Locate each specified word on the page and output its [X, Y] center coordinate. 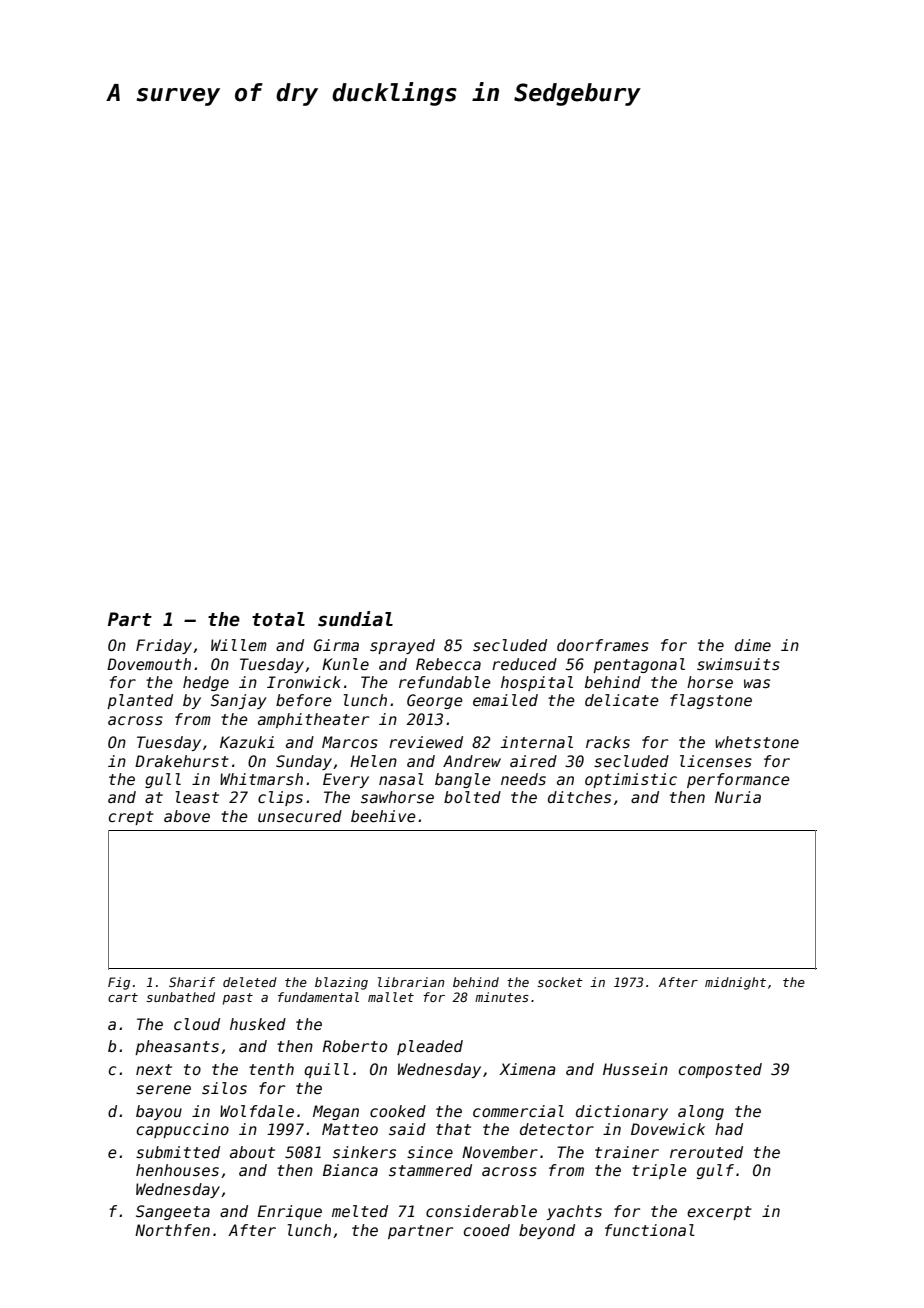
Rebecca [448, 664]
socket [560, 982]
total [278, 619]
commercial [518, 1111]
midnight [735, 983]
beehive [383, 816]
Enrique [289, 1212]
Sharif [192, 982]
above [187, 816]
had [729, 1129]
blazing [341, 983]
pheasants [177, 1047]
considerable [481, 1211]
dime [753, 645]
